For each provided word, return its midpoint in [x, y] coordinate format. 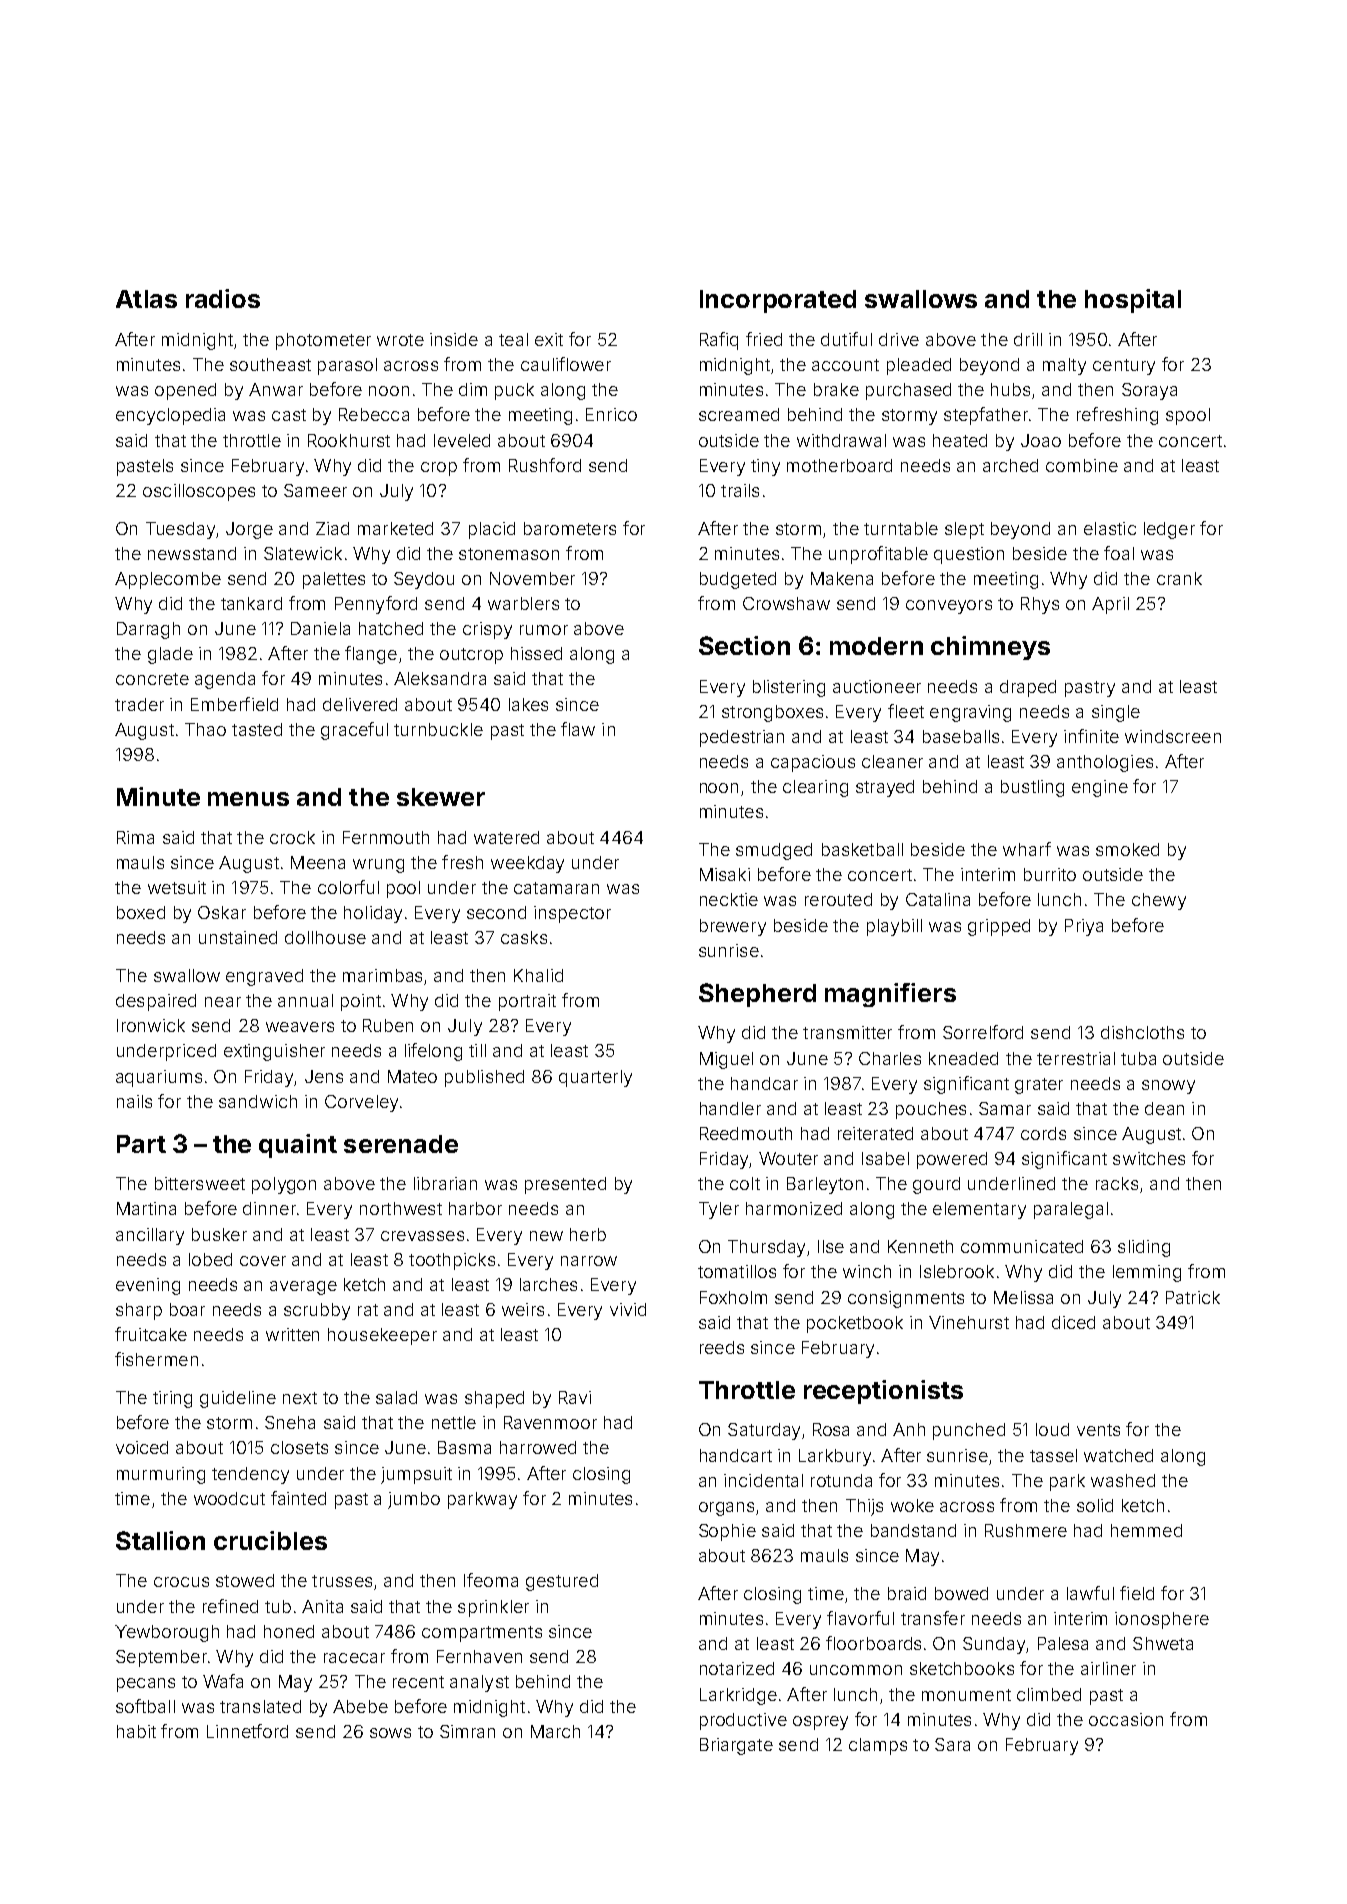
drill [1028, 339]
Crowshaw [786, 603]
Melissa [1023, 1297]
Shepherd [757, 995]
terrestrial [1076, 1058]
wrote [400, 340]
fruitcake [151, 1334]
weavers [300, 1027]
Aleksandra [440, 678]
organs [726, 1509]
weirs [523, 1309]
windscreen [1173, 736]
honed [289, 1631]
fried [764, 339]
